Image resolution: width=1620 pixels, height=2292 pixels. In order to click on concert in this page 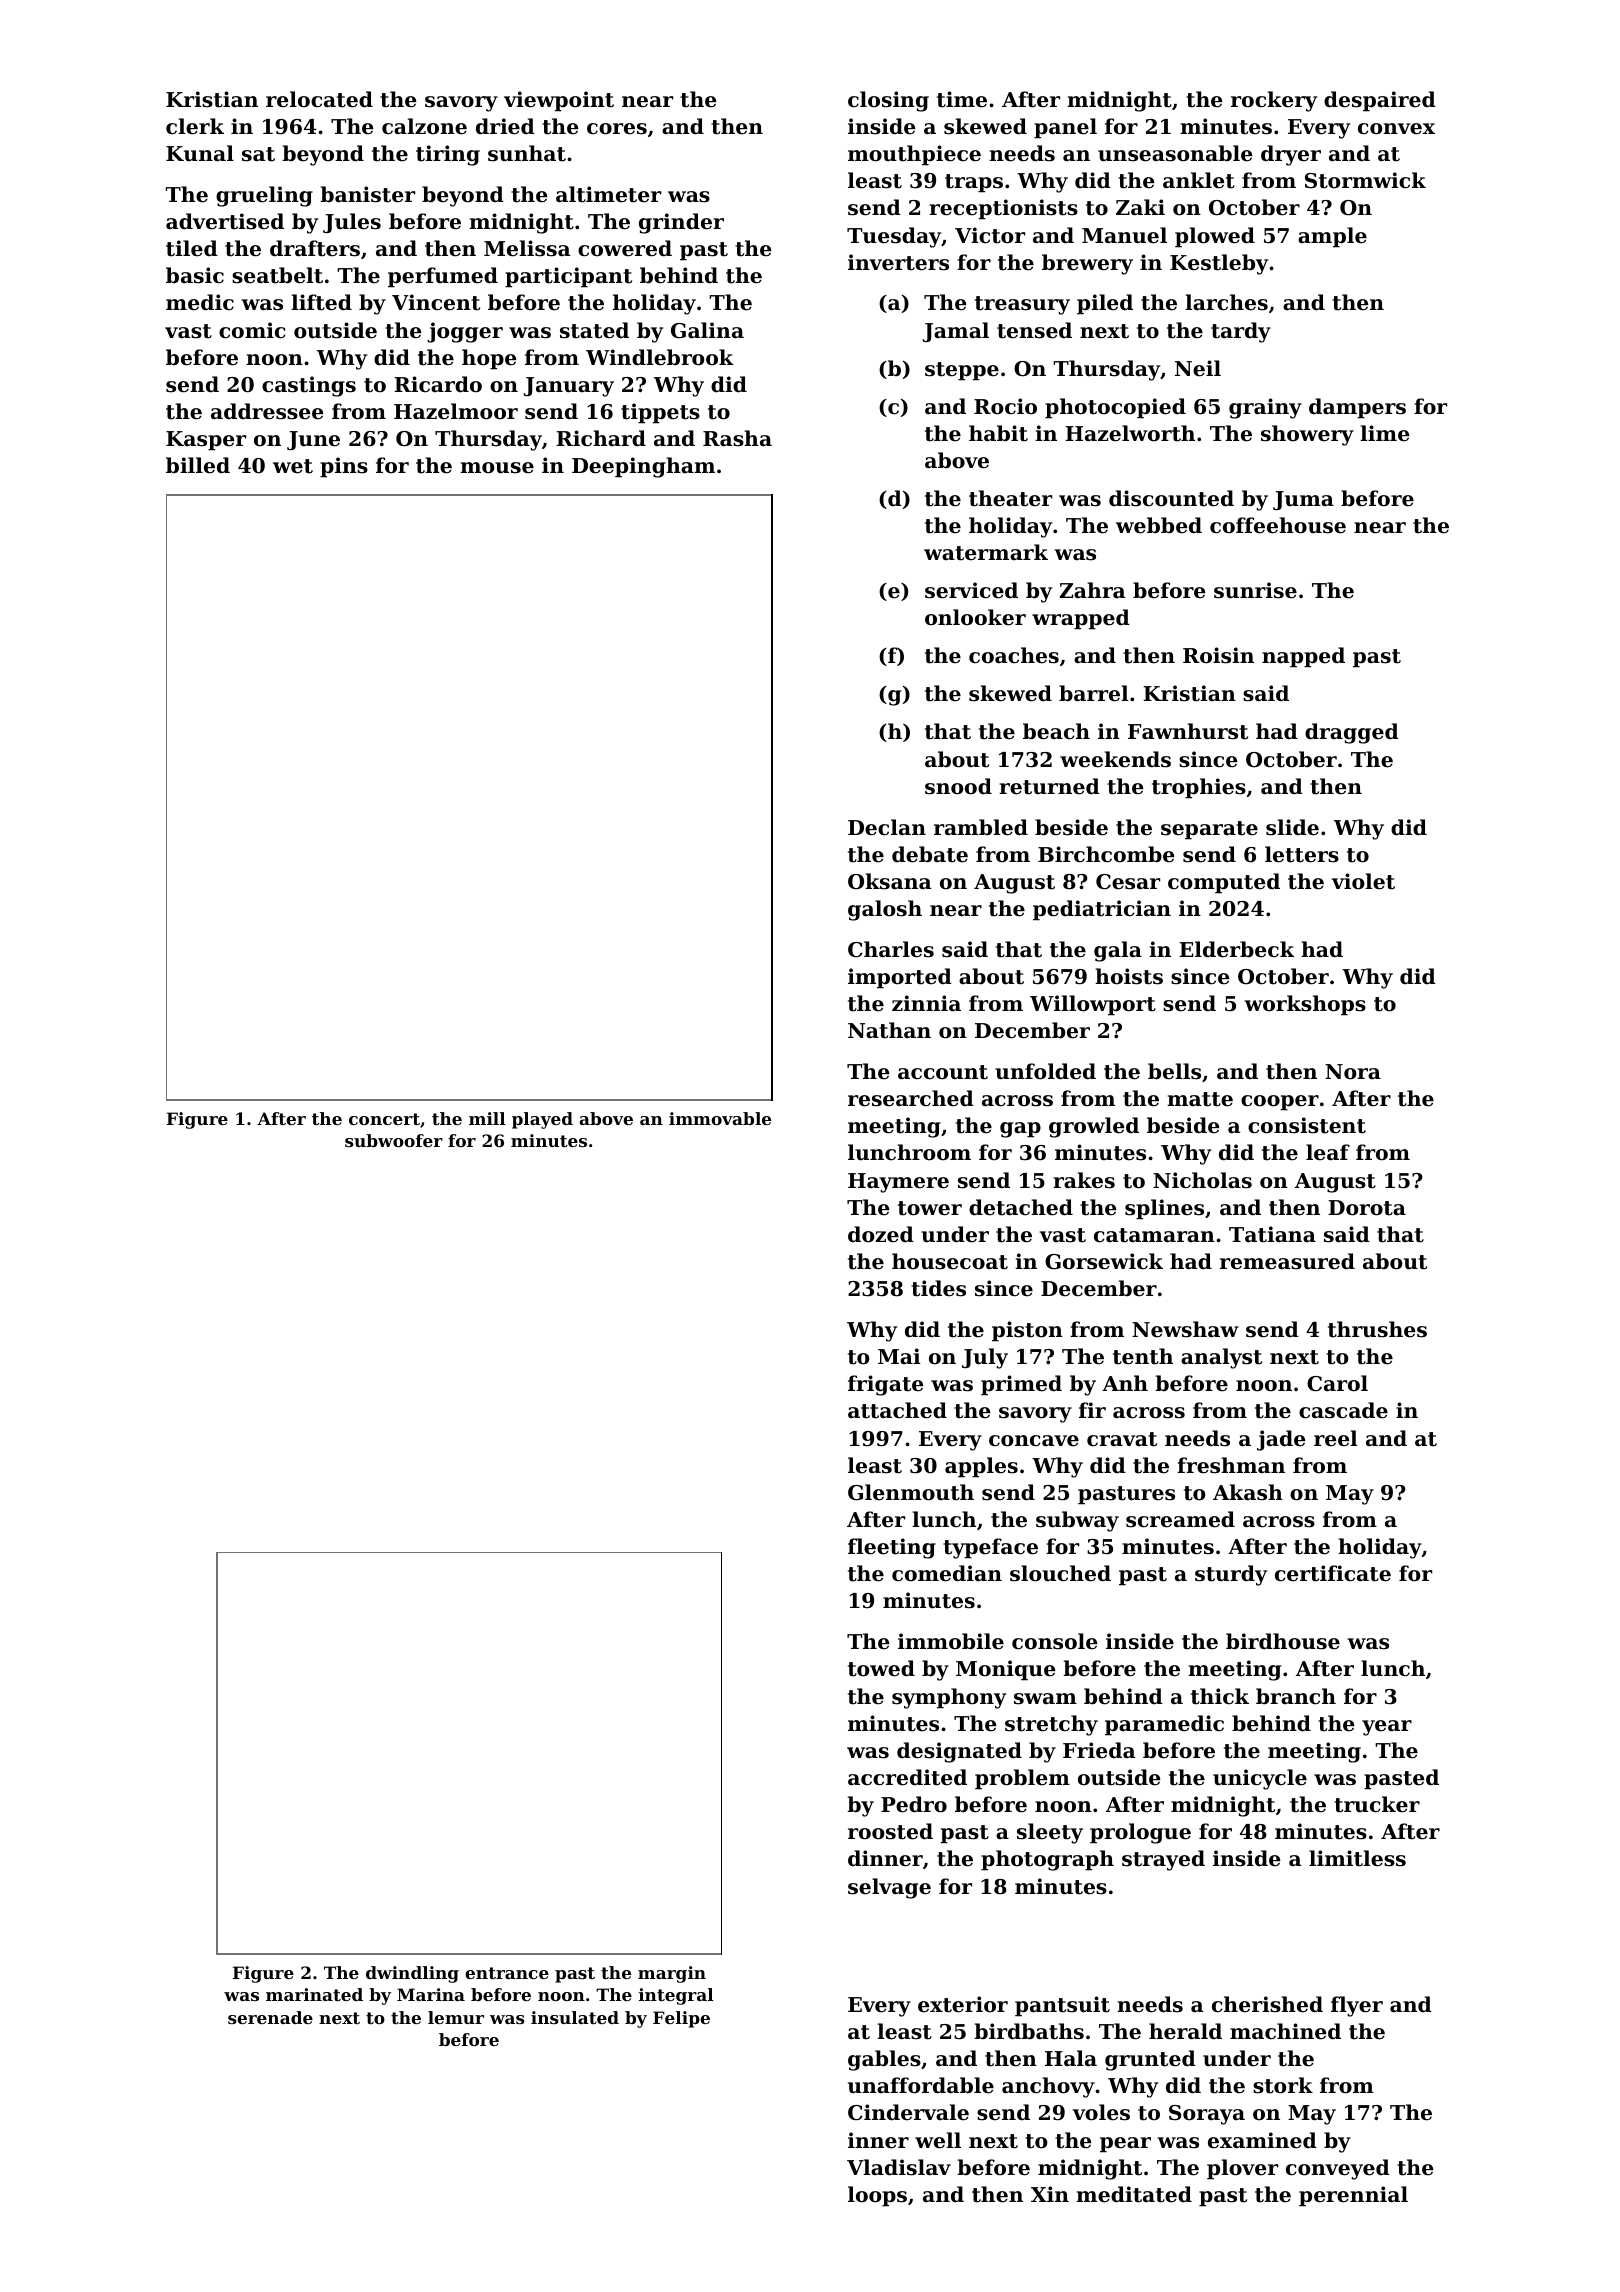, I will do `click(384, 1119)`.
